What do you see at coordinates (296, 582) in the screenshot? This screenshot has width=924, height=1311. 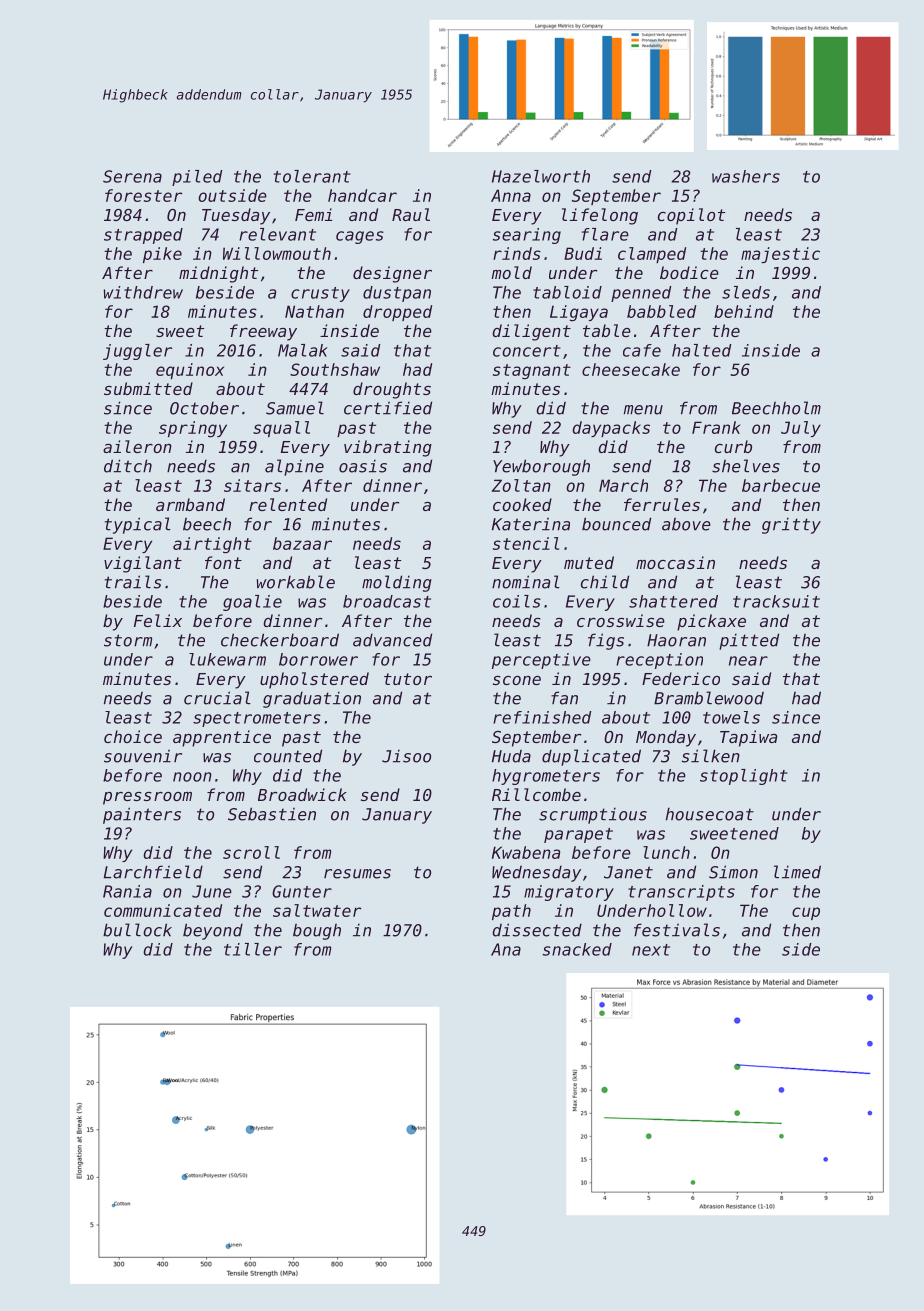 I see `workable` at bounding box center [296, 582].
